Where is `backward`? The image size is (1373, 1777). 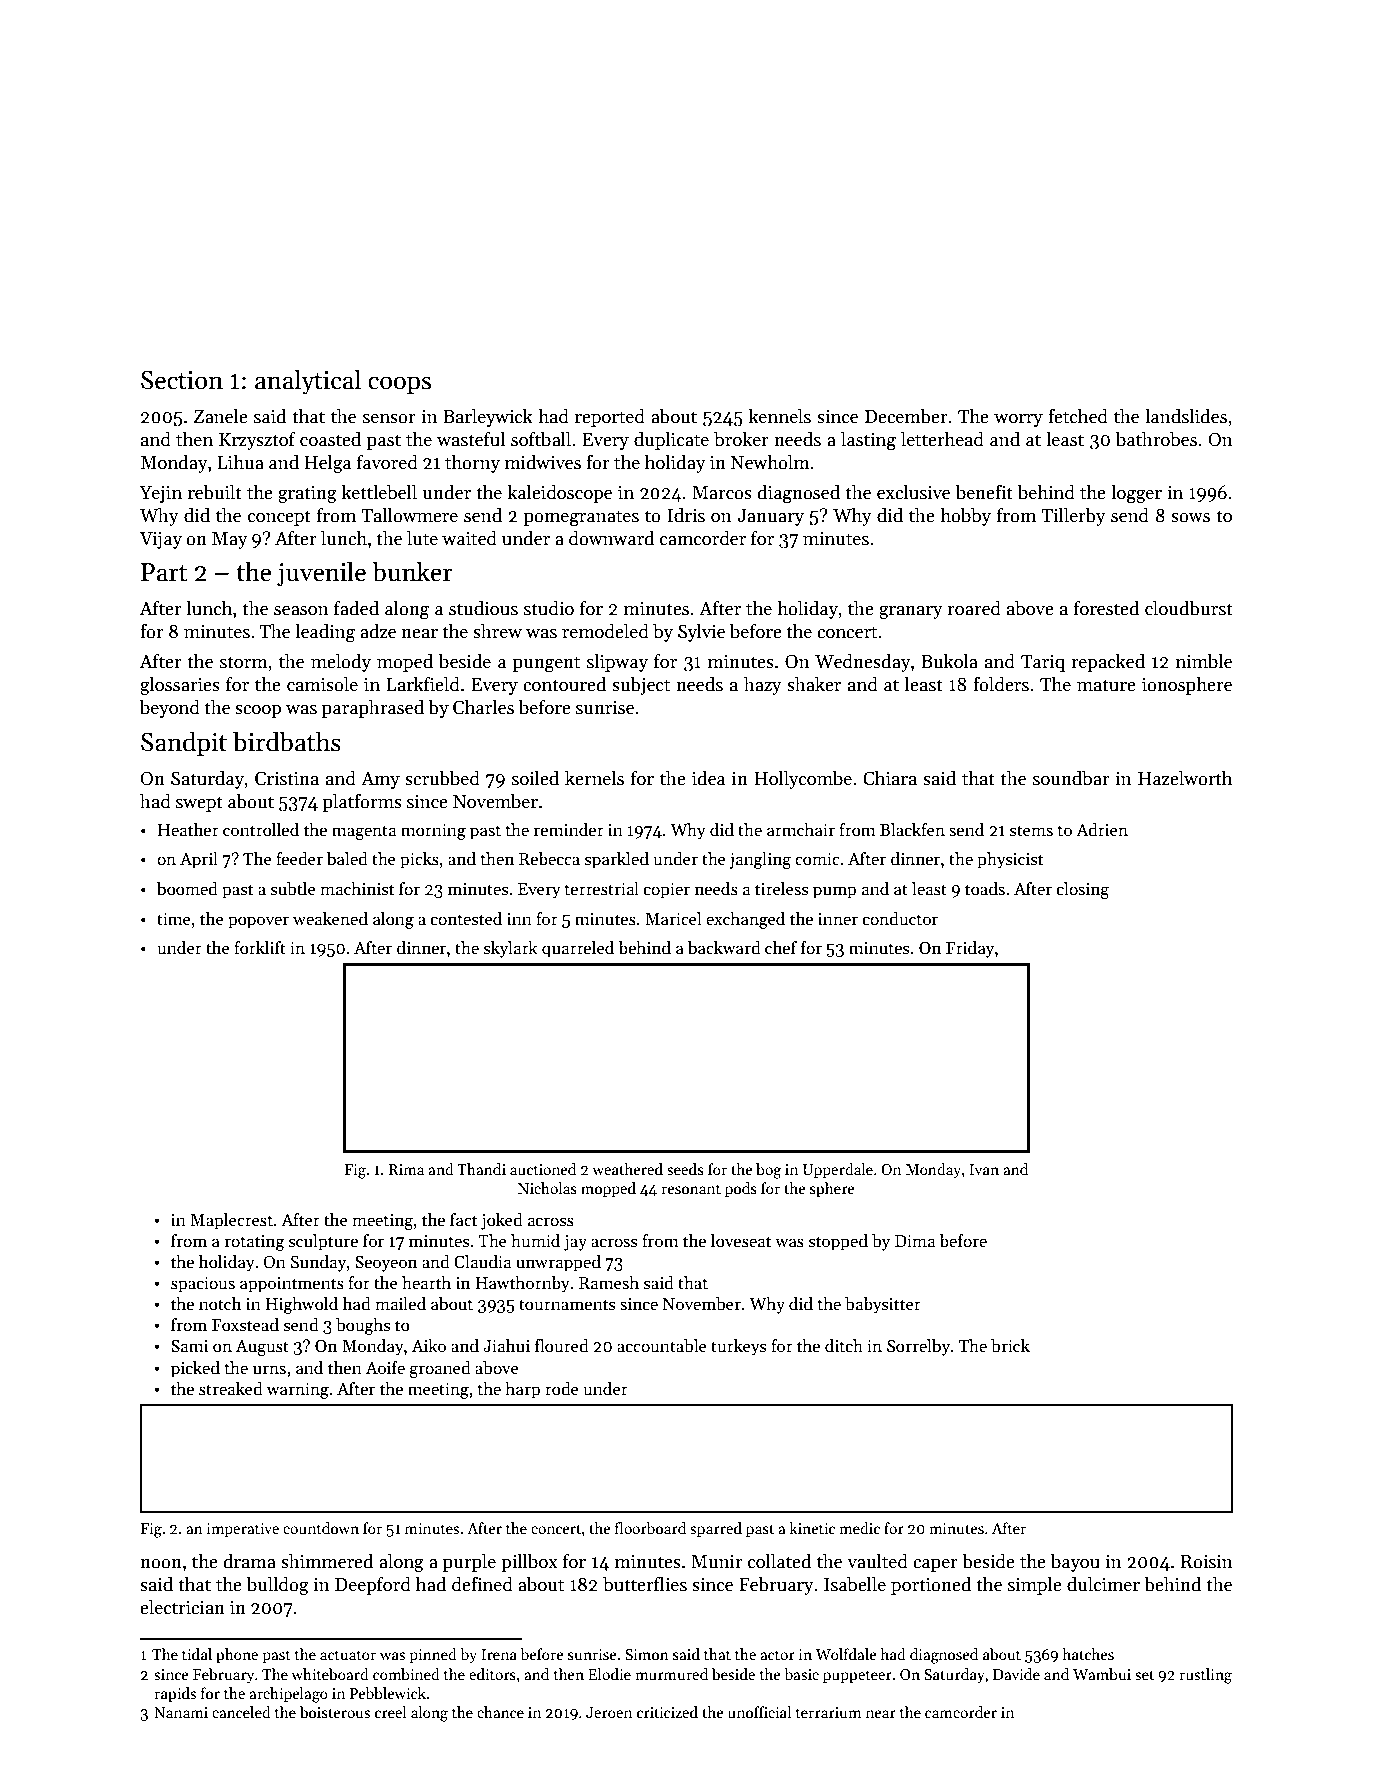 backward is located at coordinates (724, 948).
